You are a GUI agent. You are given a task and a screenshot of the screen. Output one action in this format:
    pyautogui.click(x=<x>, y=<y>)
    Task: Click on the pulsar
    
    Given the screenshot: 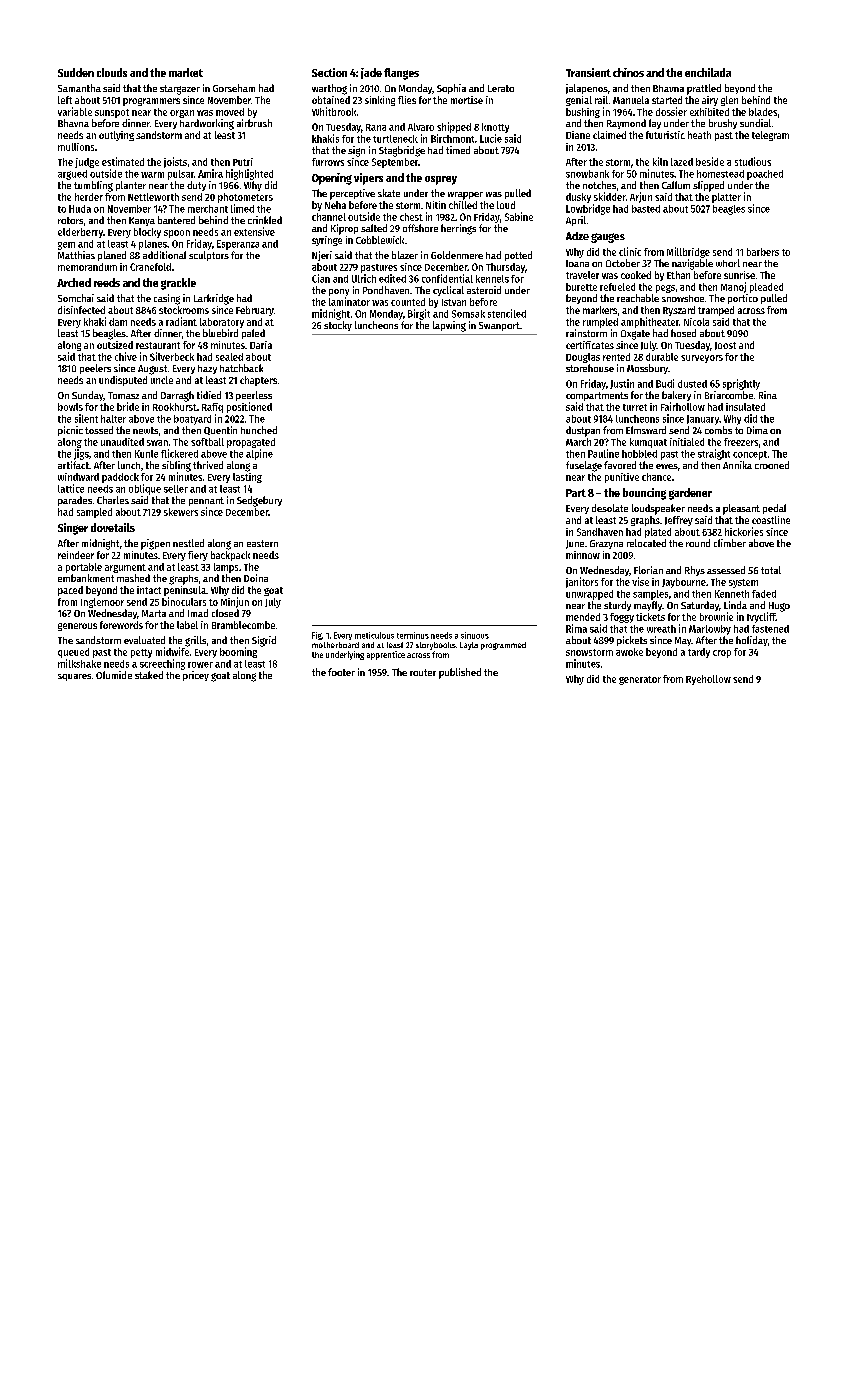 What is the action you would take?
    pyautogui.click(x=181, y=175)
